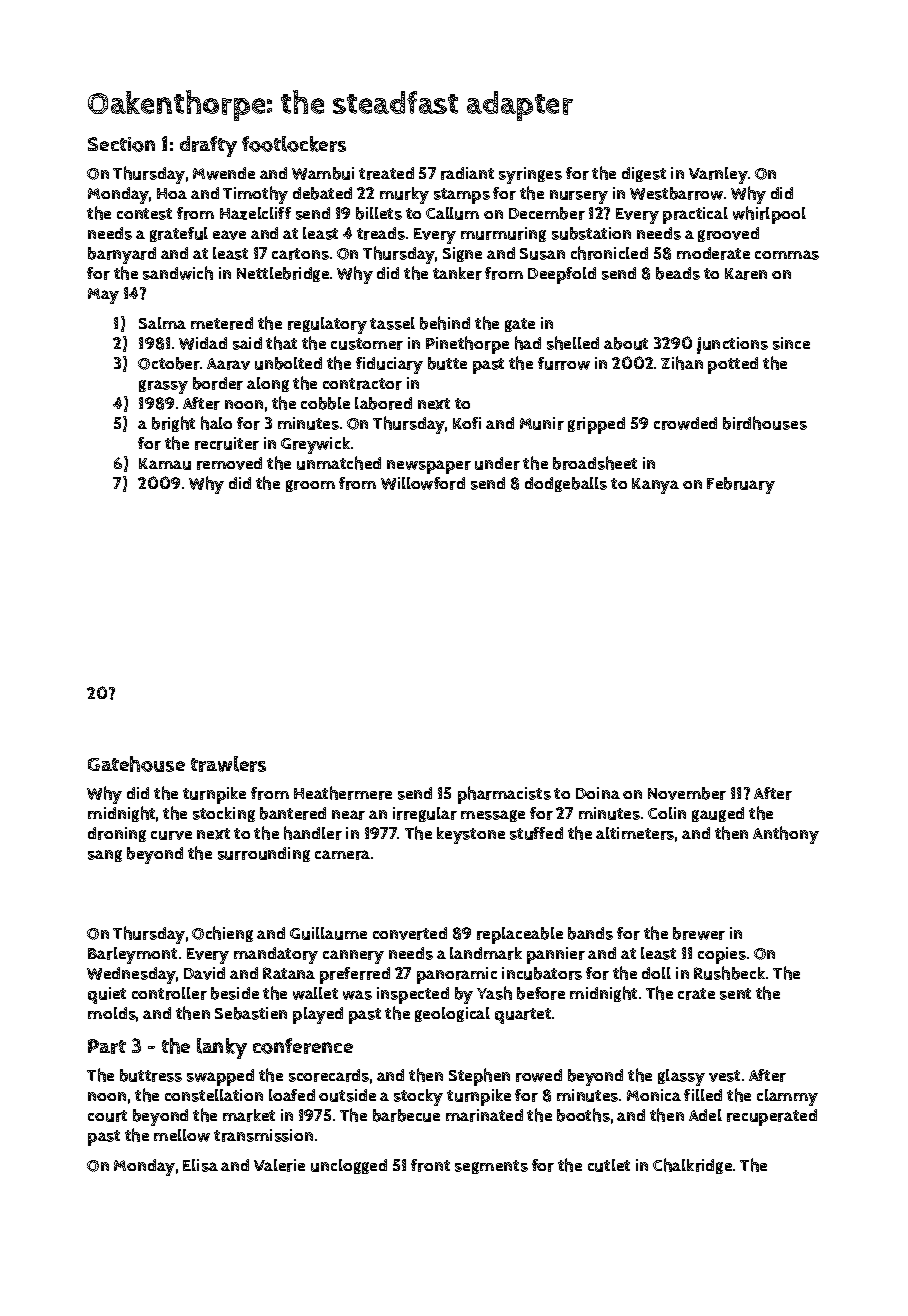 This image has width=908, height=1316. I want to click on treads, so click(381, 233).
